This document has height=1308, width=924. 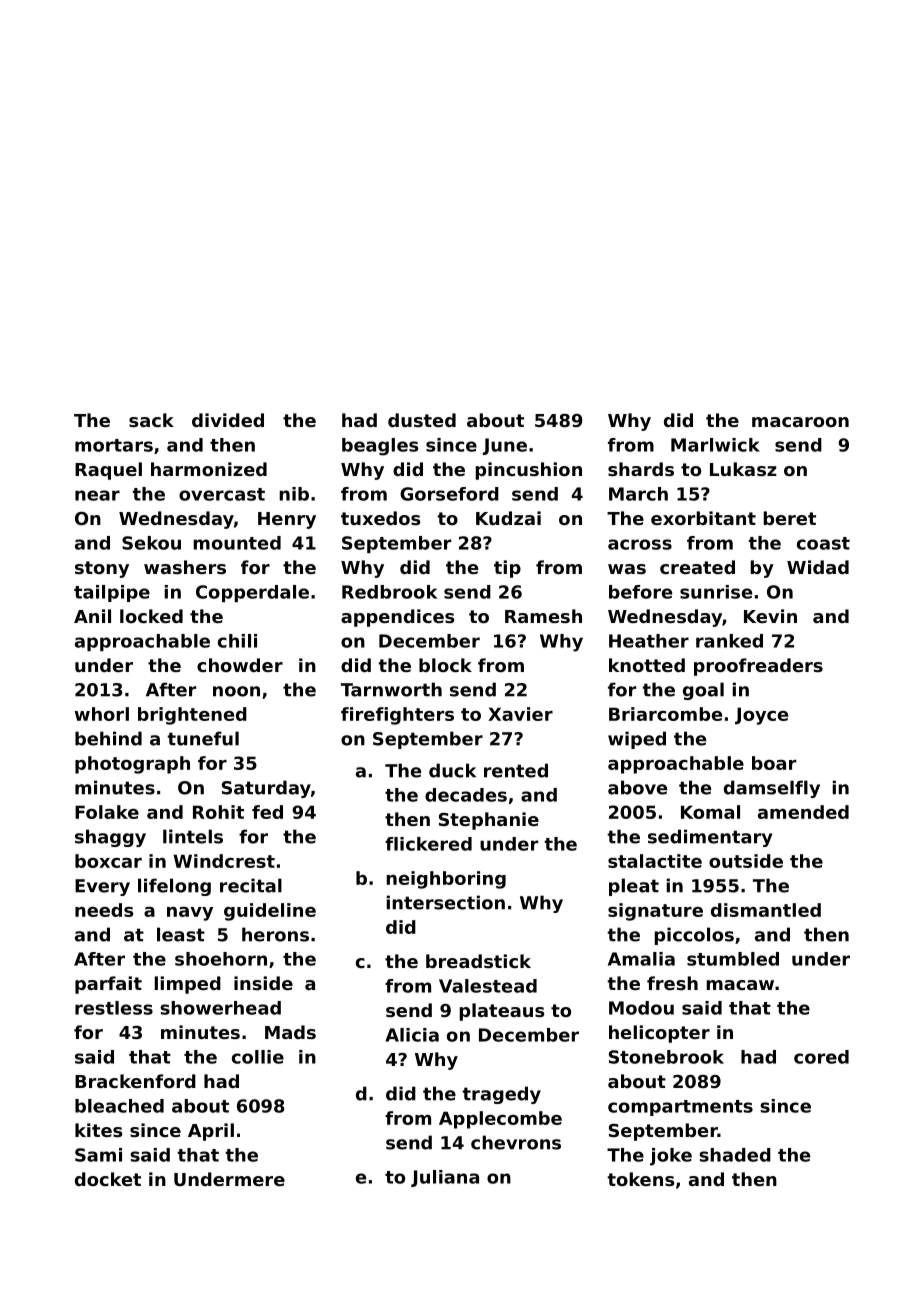 I want to click on docket, so click(x=108, y=1179).
